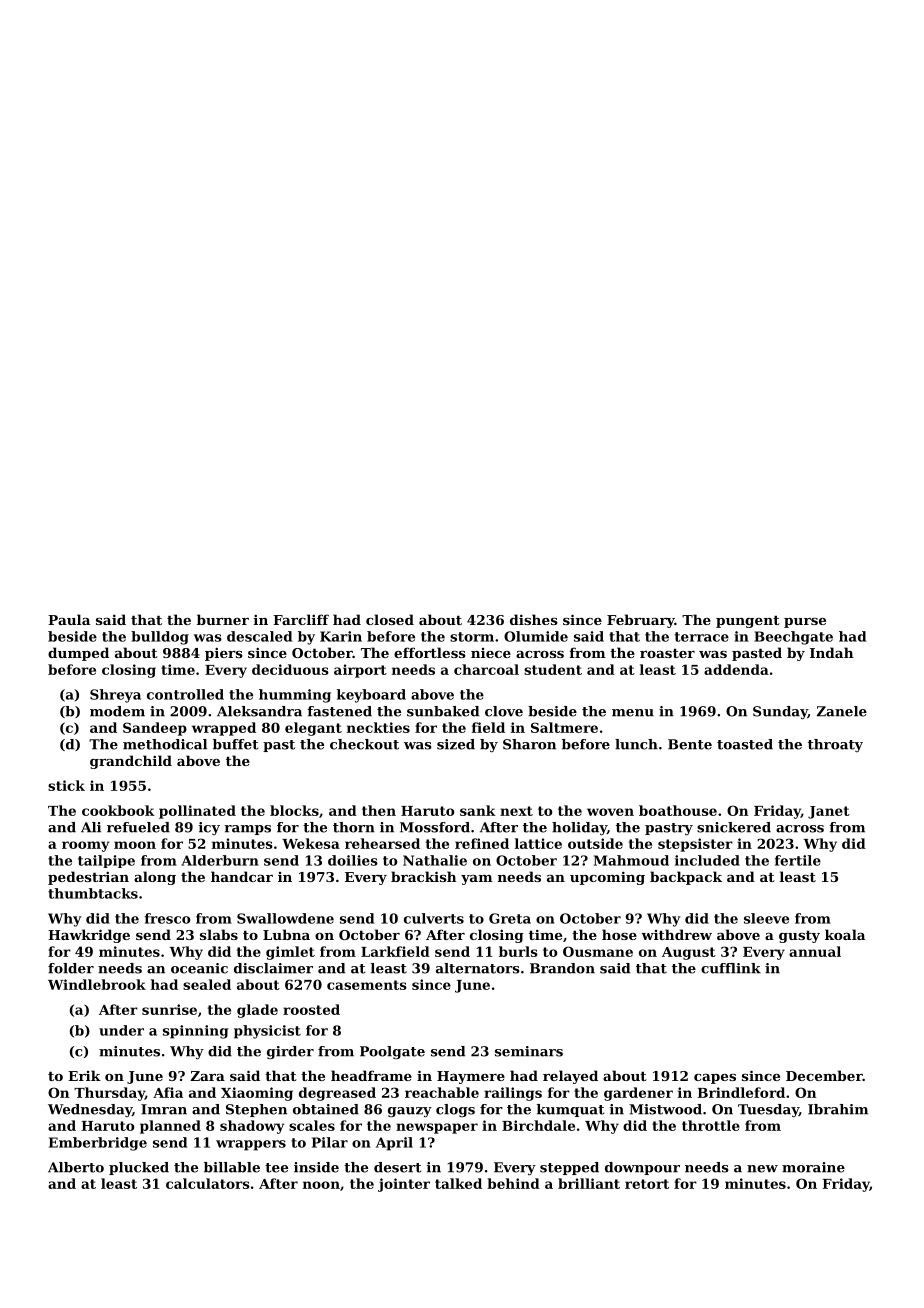 The image size is (924, 1308). I want to click on jointer, so click(404, 1185).
